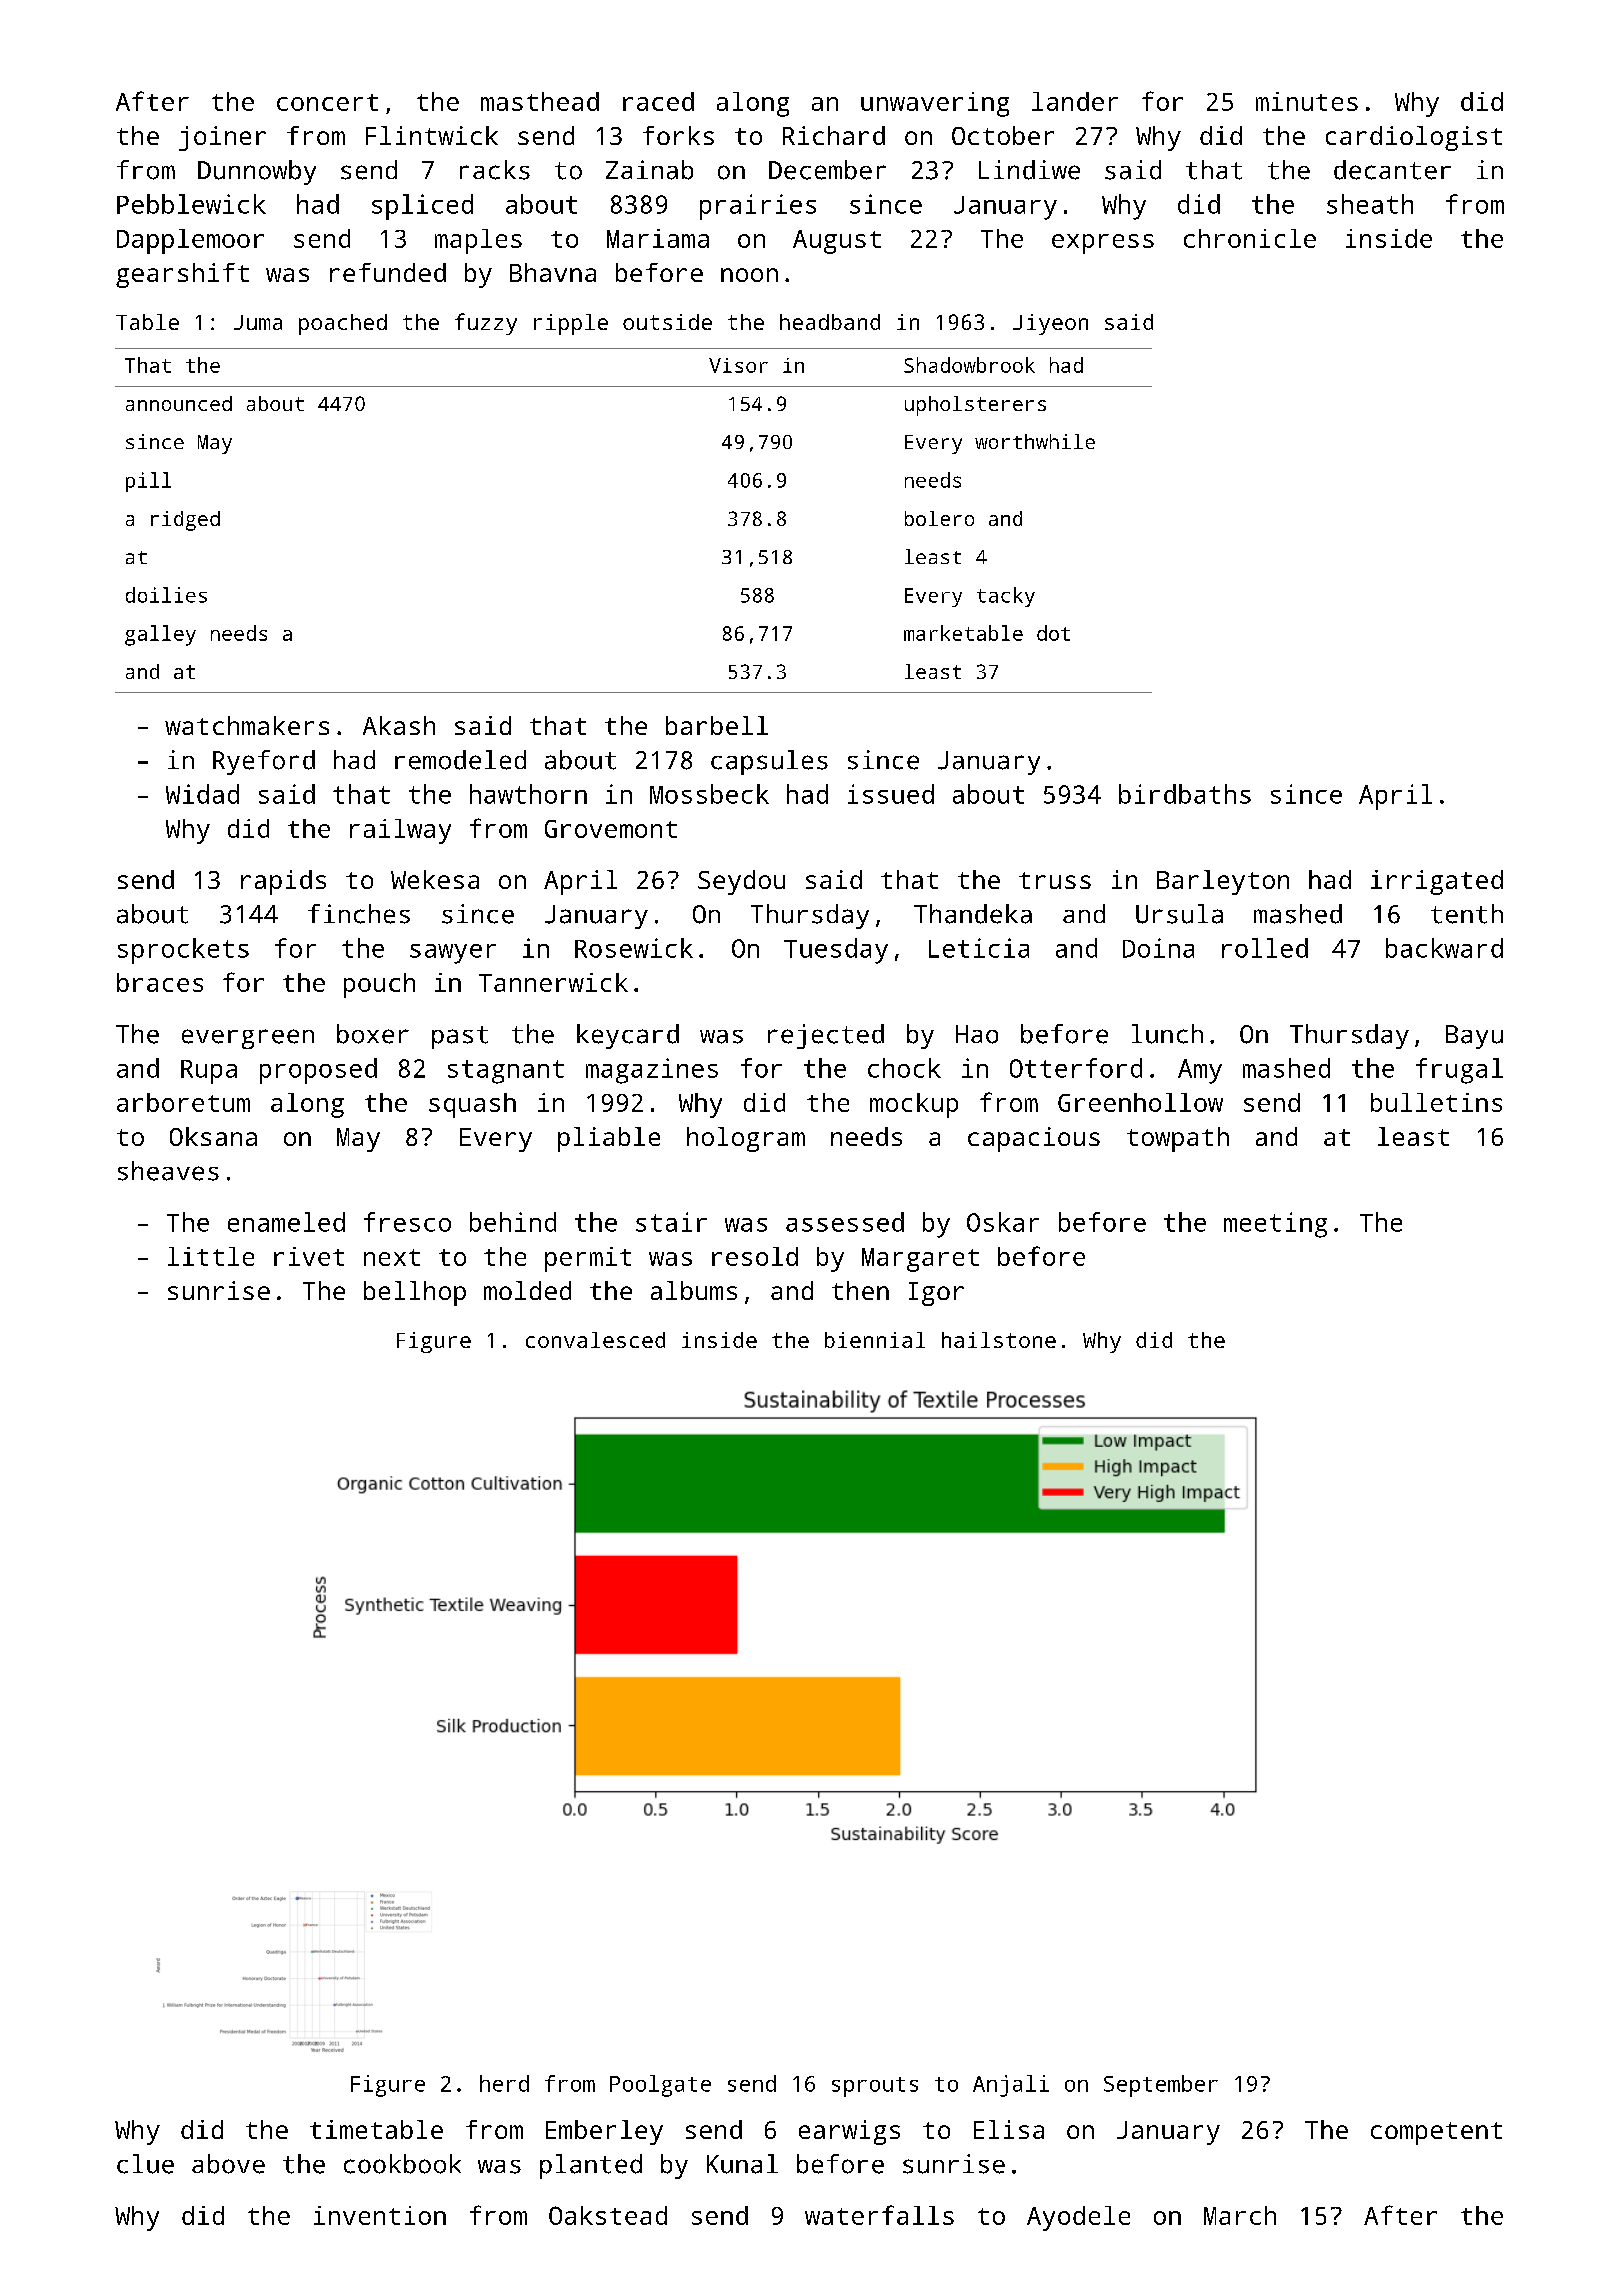 The image size is (1620, 2292). What do you see at coordinates (327, 102) in the screenshot?
I see `concert` at bounding box center [327, 102].
